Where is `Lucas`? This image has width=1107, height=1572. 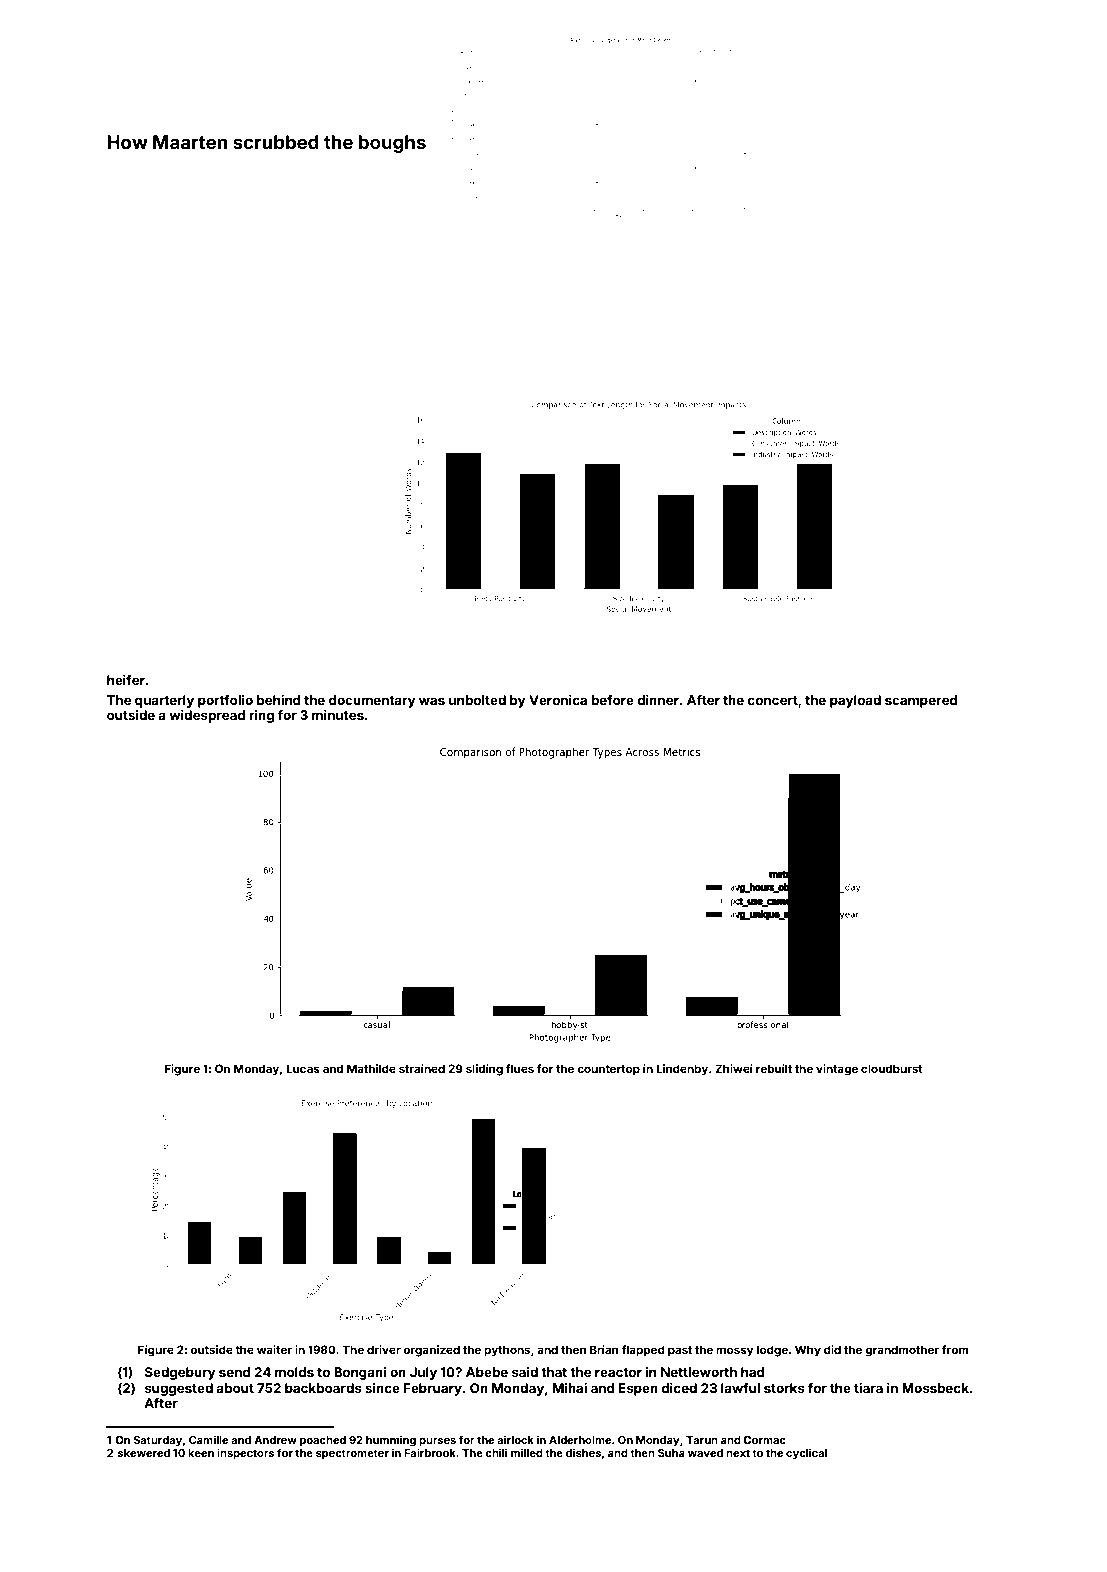
Lucas is located at coordinates (303, 1068).
